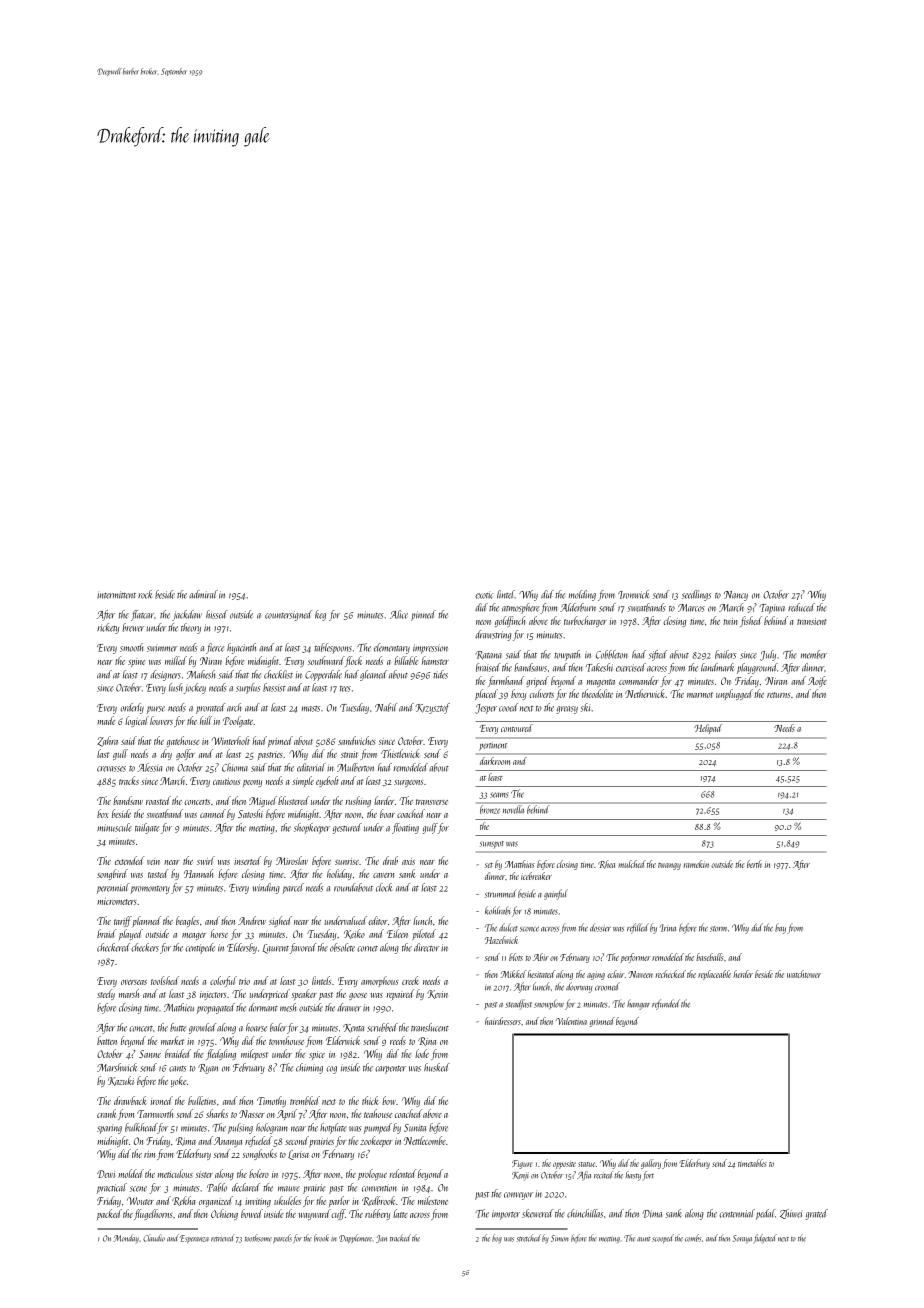 The height and width of the screenshot is (1308, 924). Describe the element at coordinates (718, 929) in the screenshot. I see `storm` at that location.
